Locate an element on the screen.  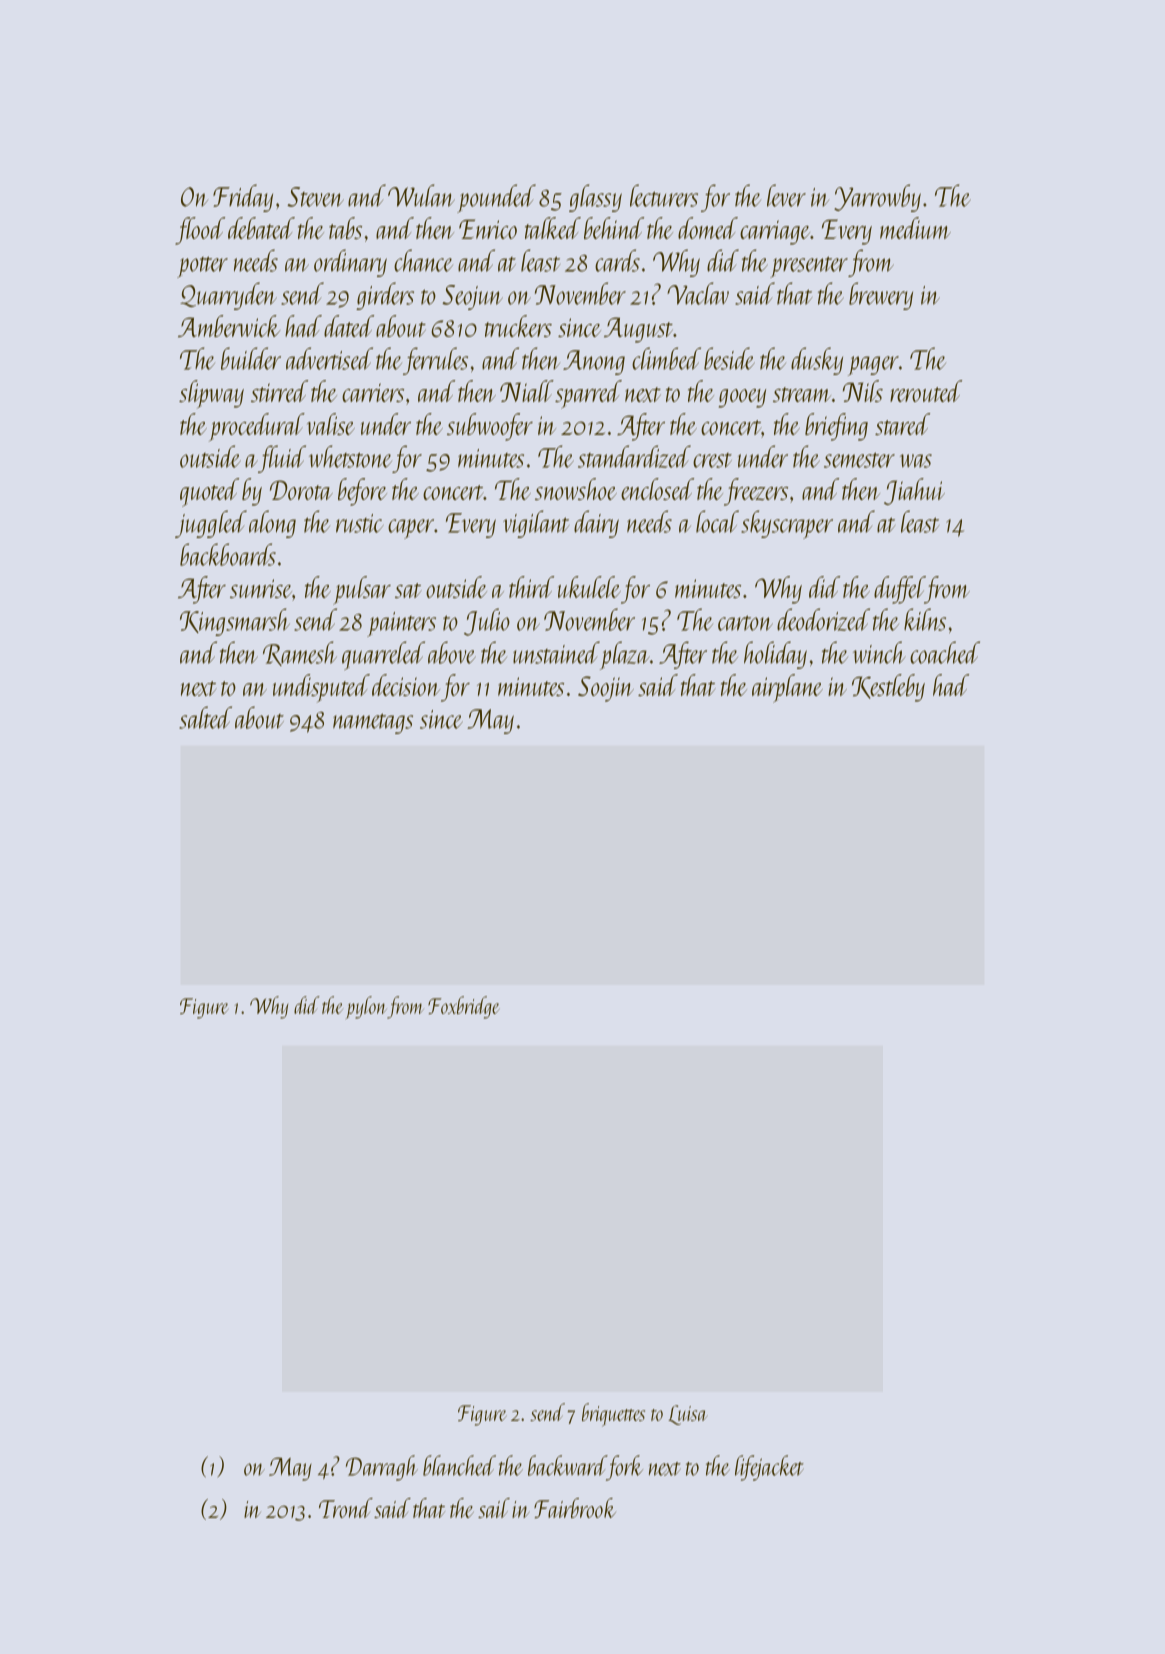
Trond is located at coordinates (346, 1508).
